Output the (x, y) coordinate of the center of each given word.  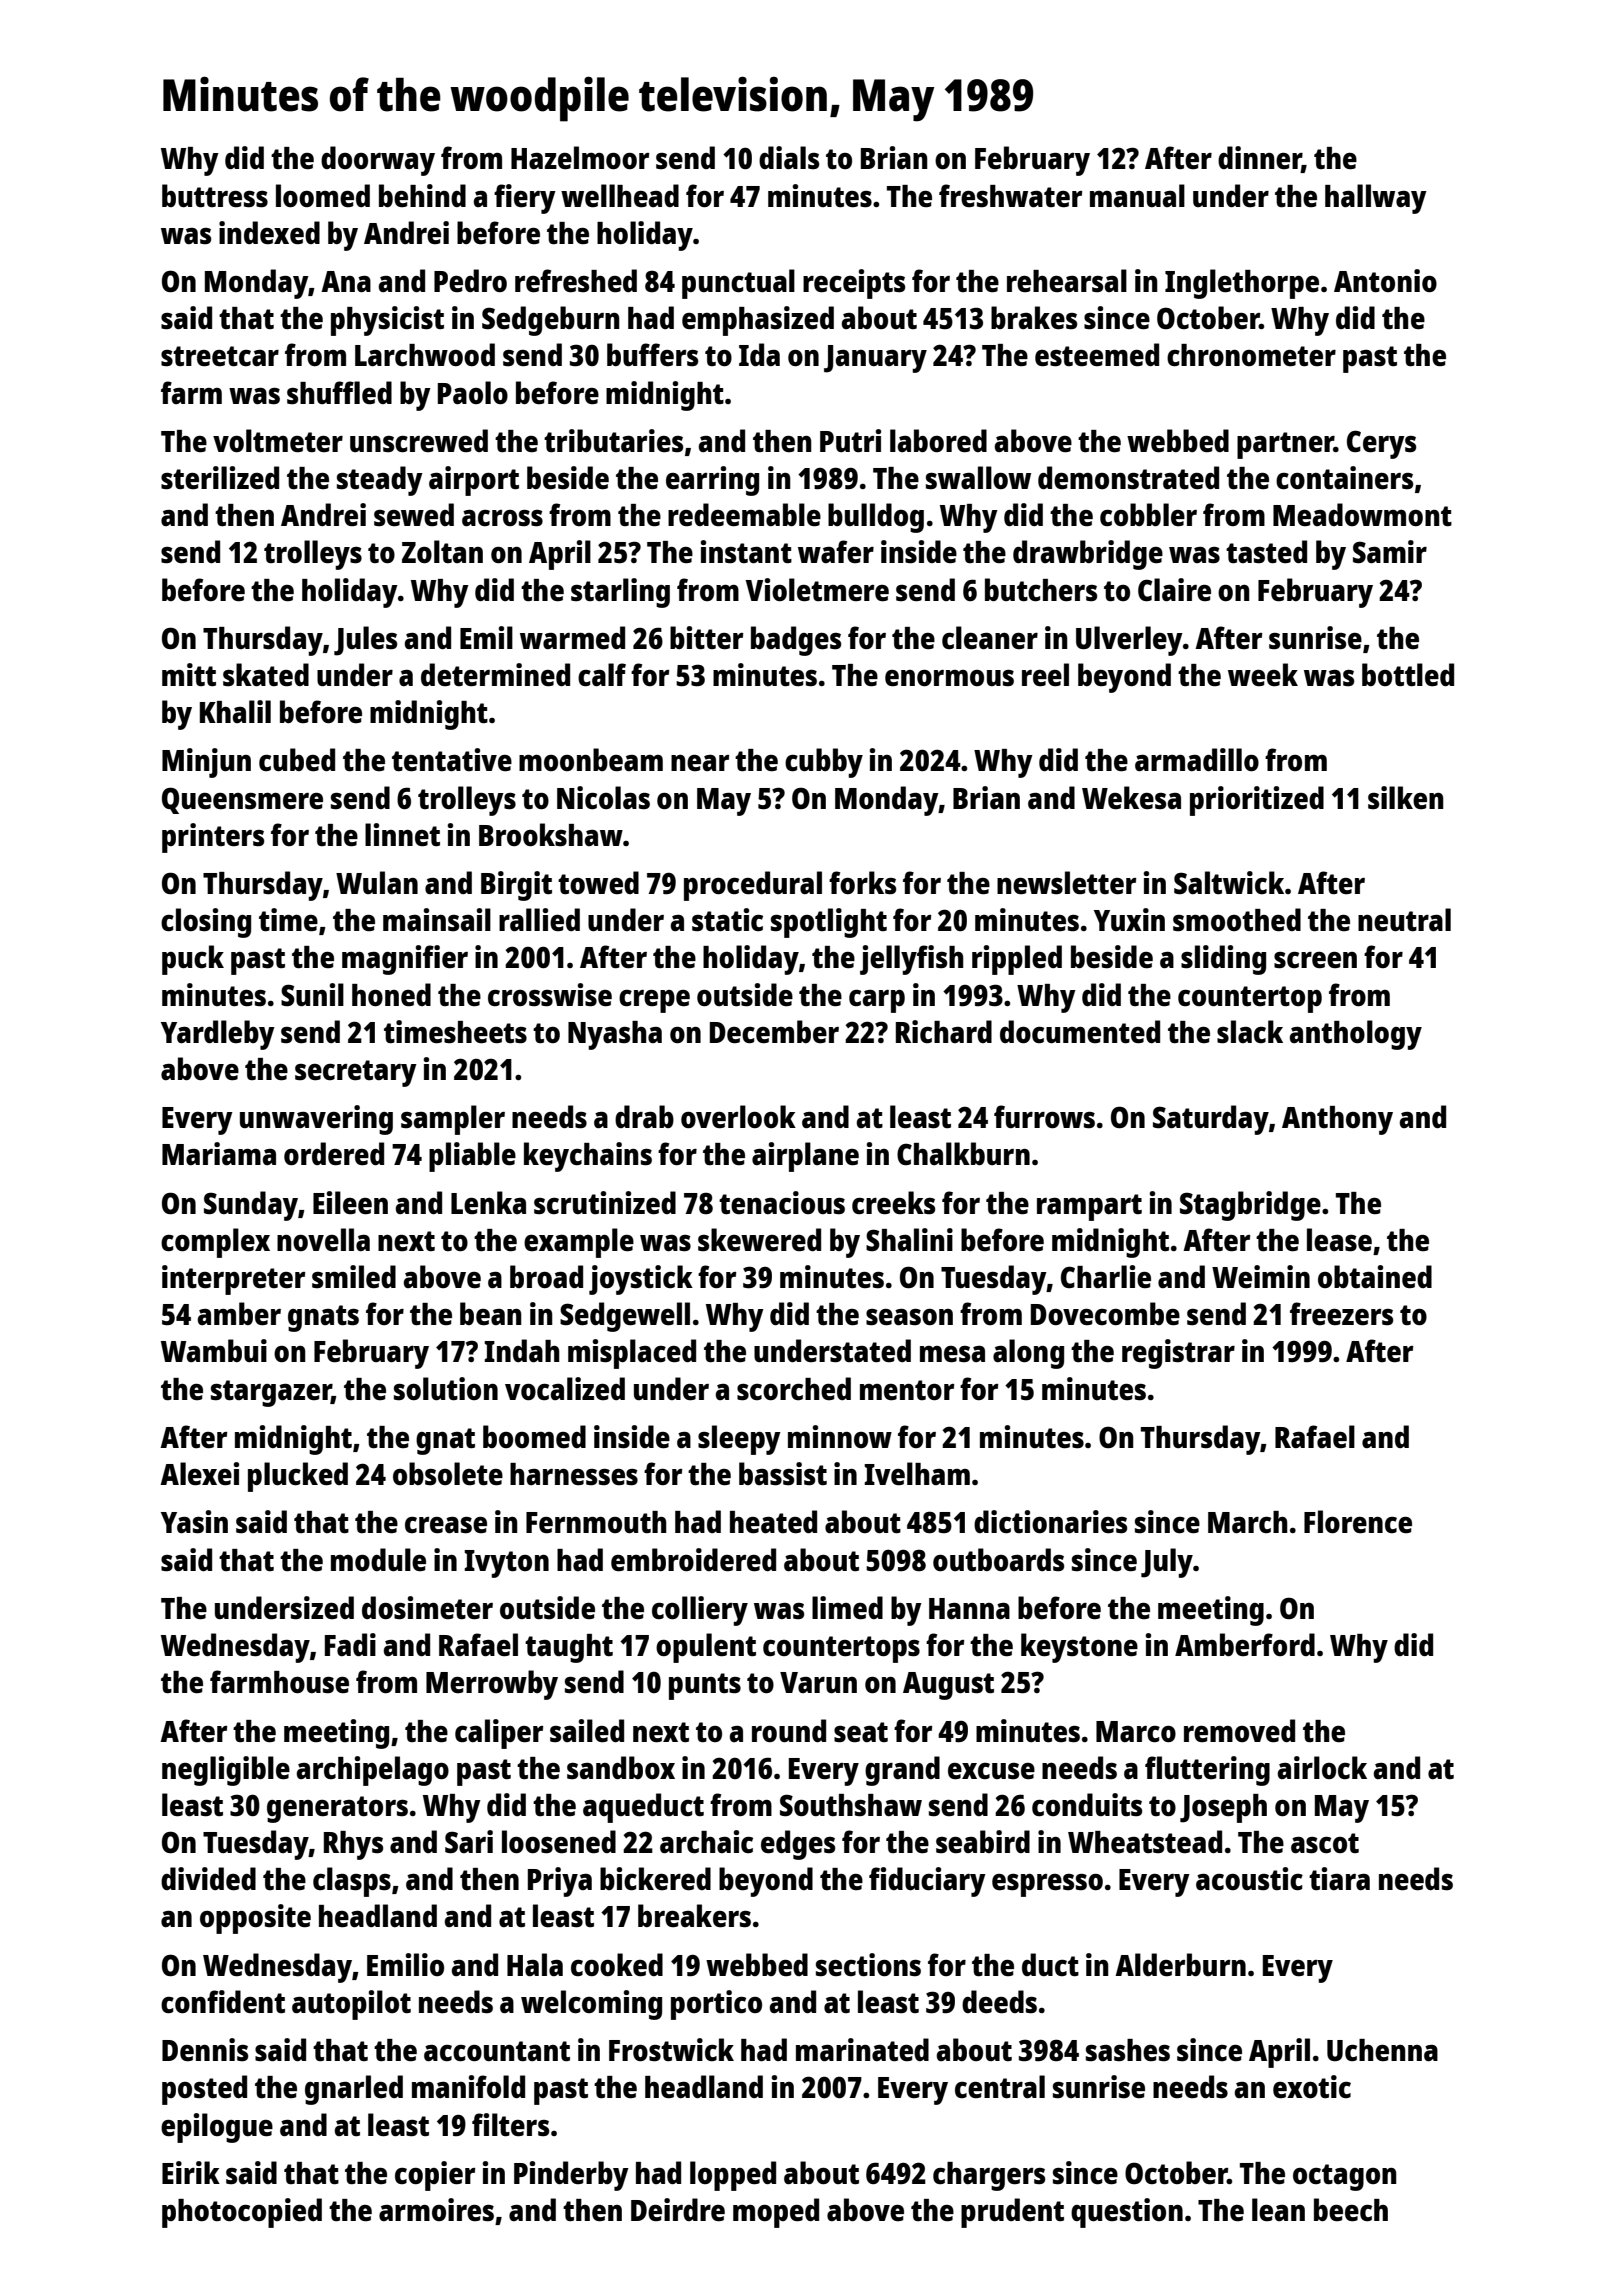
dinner (1260, 159)
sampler (453, 1120)
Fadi (350, 1644)
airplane (805, 1157)
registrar (1178, 1354)
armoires (436, 2209)
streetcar (220, 356)
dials (789, 158)
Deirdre (678, 2210)
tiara (1339, 1878)
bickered (655, 1879)
